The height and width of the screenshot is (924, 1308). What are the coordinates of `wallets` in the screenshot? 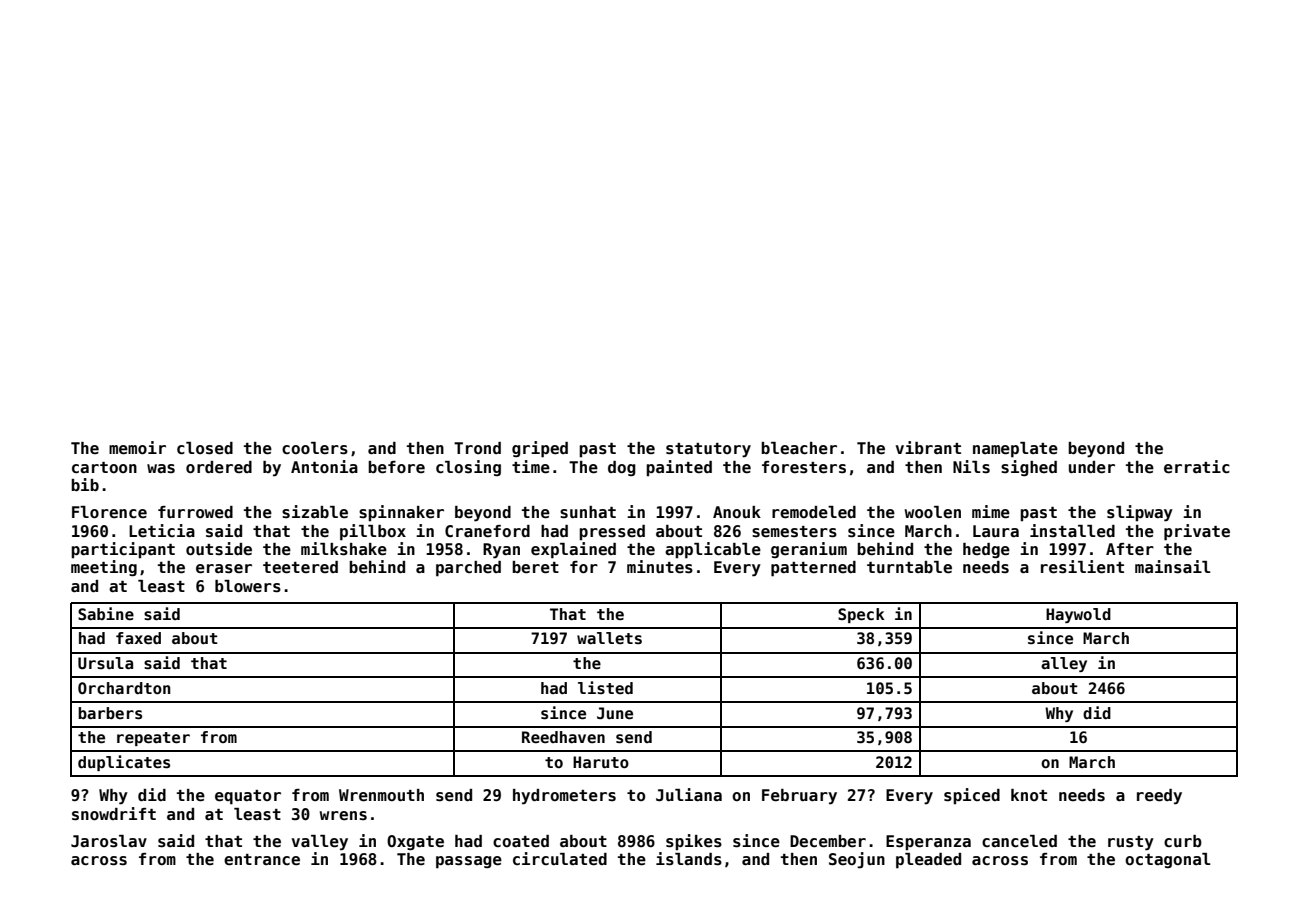 It's located at (609, 638).
